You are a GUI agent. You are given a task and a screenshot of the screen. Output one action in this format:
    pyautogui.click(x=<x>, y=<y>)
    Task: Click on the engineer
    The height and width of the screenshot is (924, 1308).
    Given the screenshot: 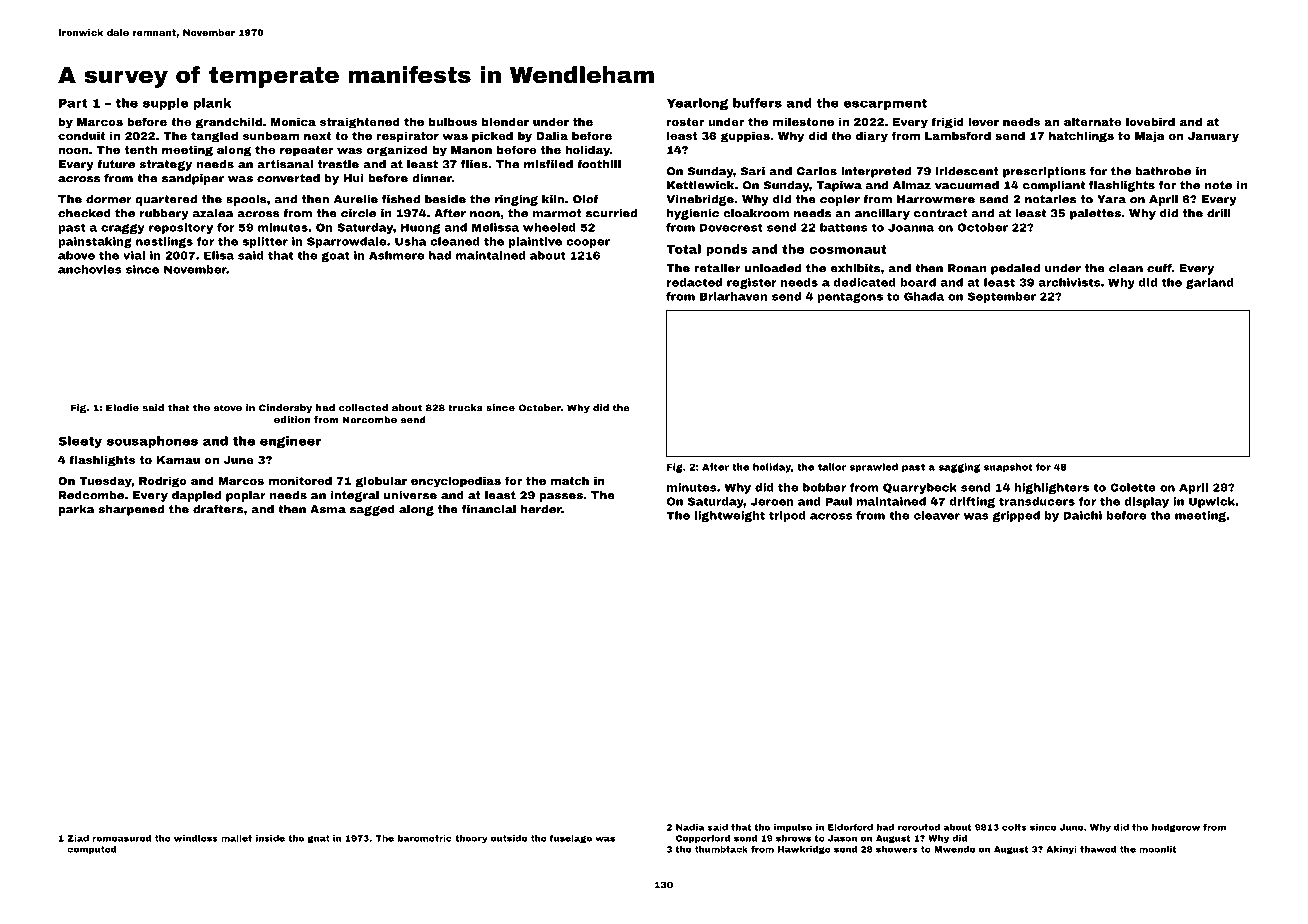 What is the action you would take?
    pyautogui.click(x=290, y=442)
